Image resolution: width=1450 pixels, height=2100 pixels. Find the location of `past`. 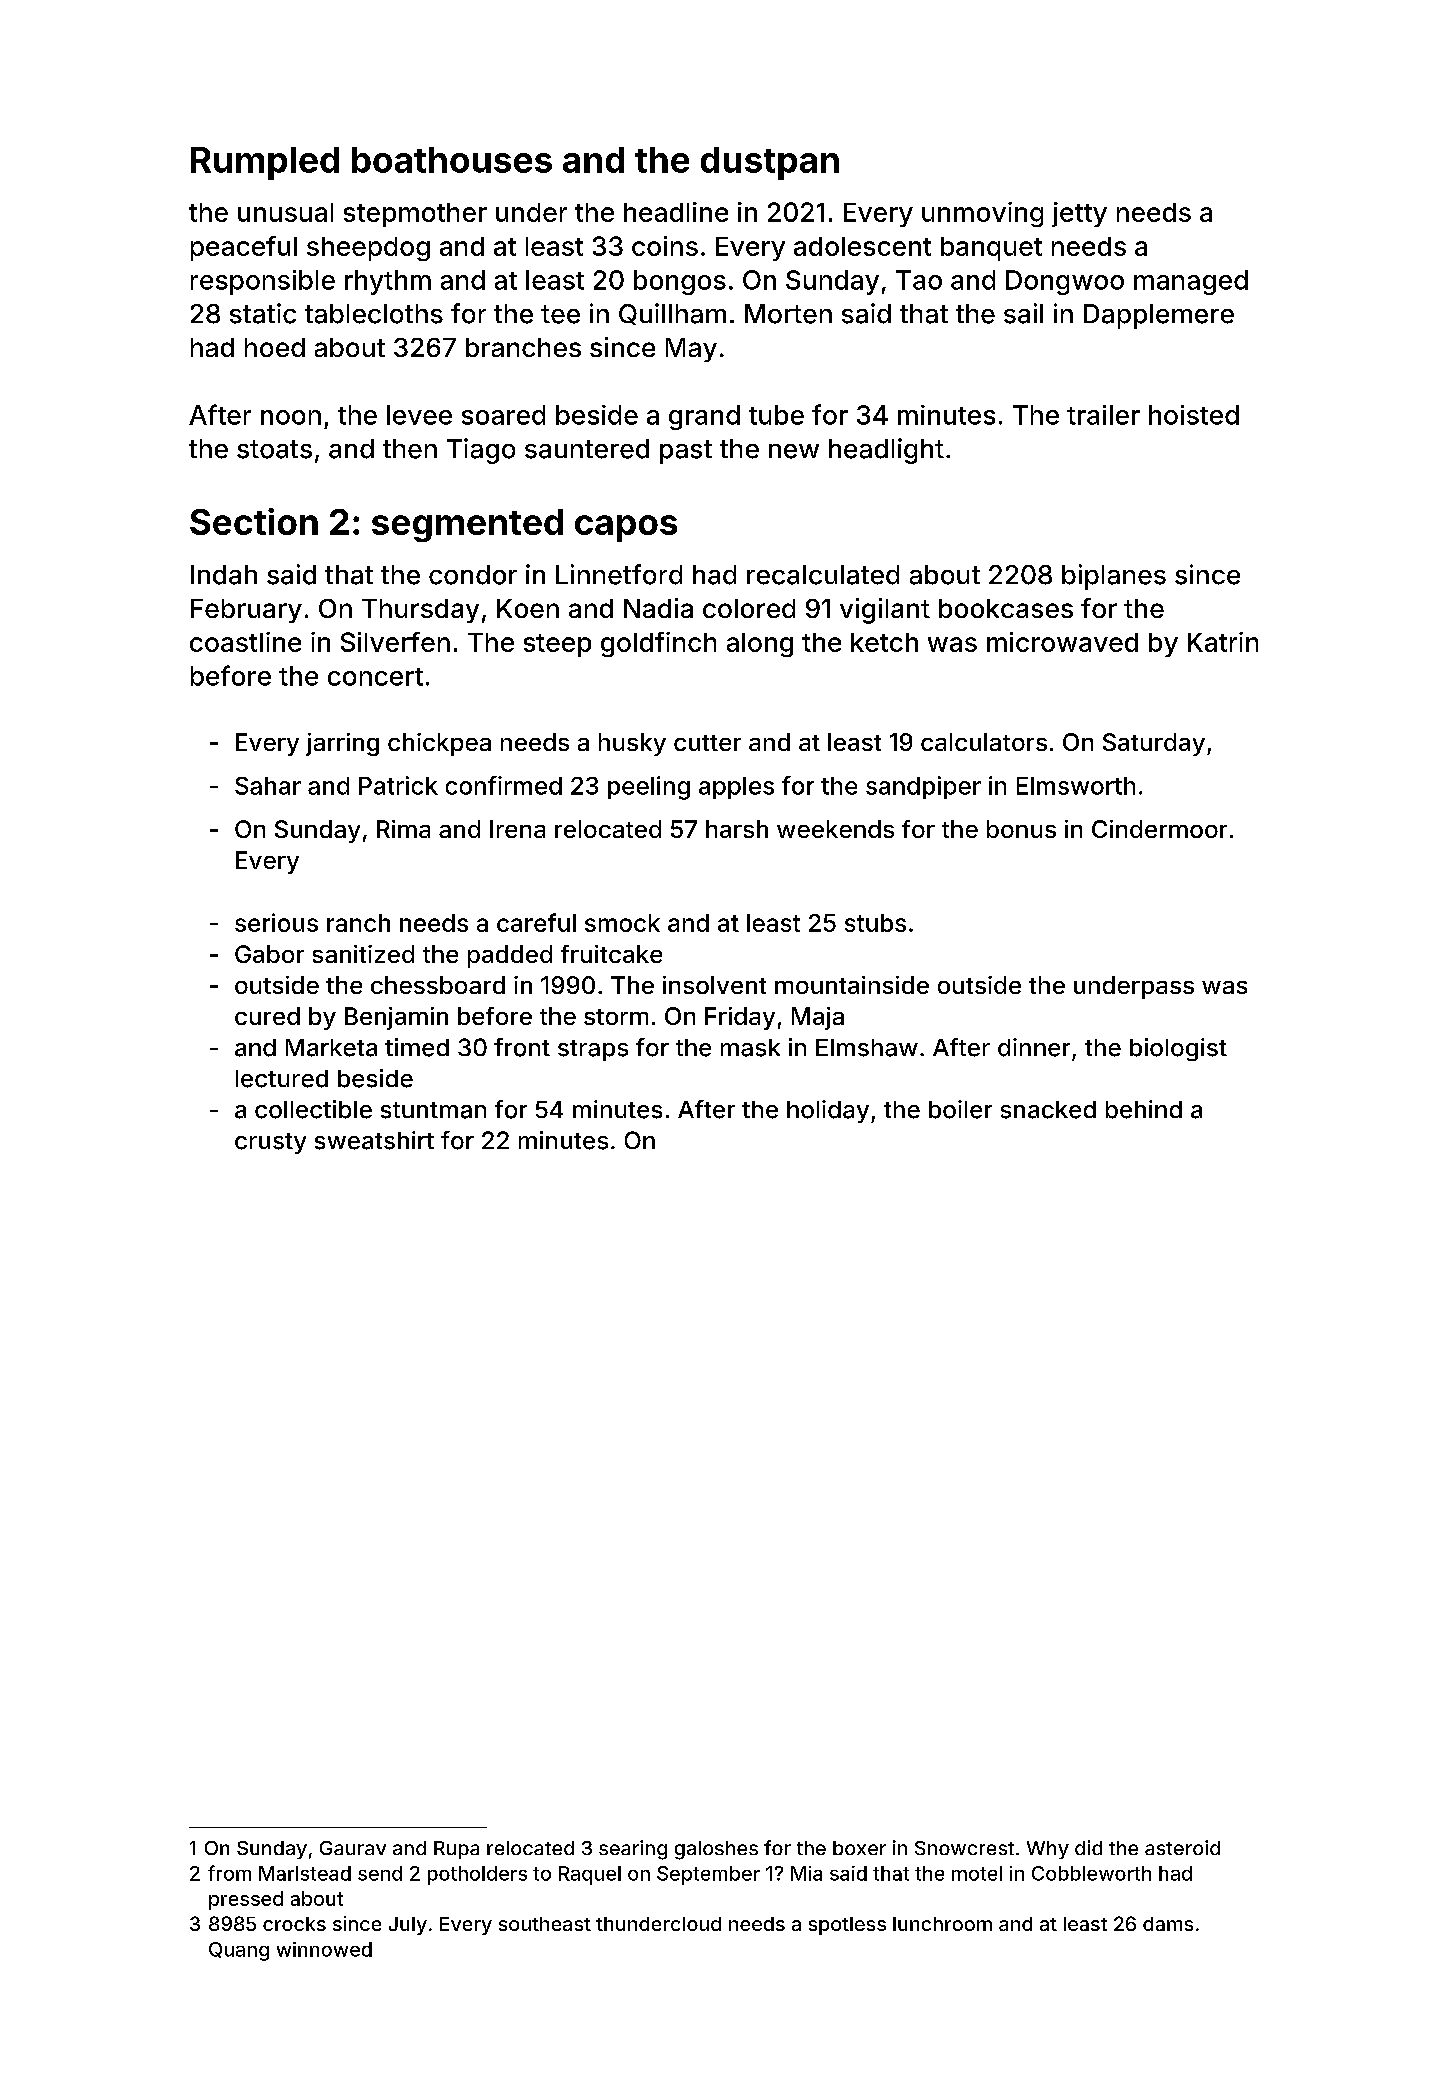

past is located at coordinates (686, 452).
